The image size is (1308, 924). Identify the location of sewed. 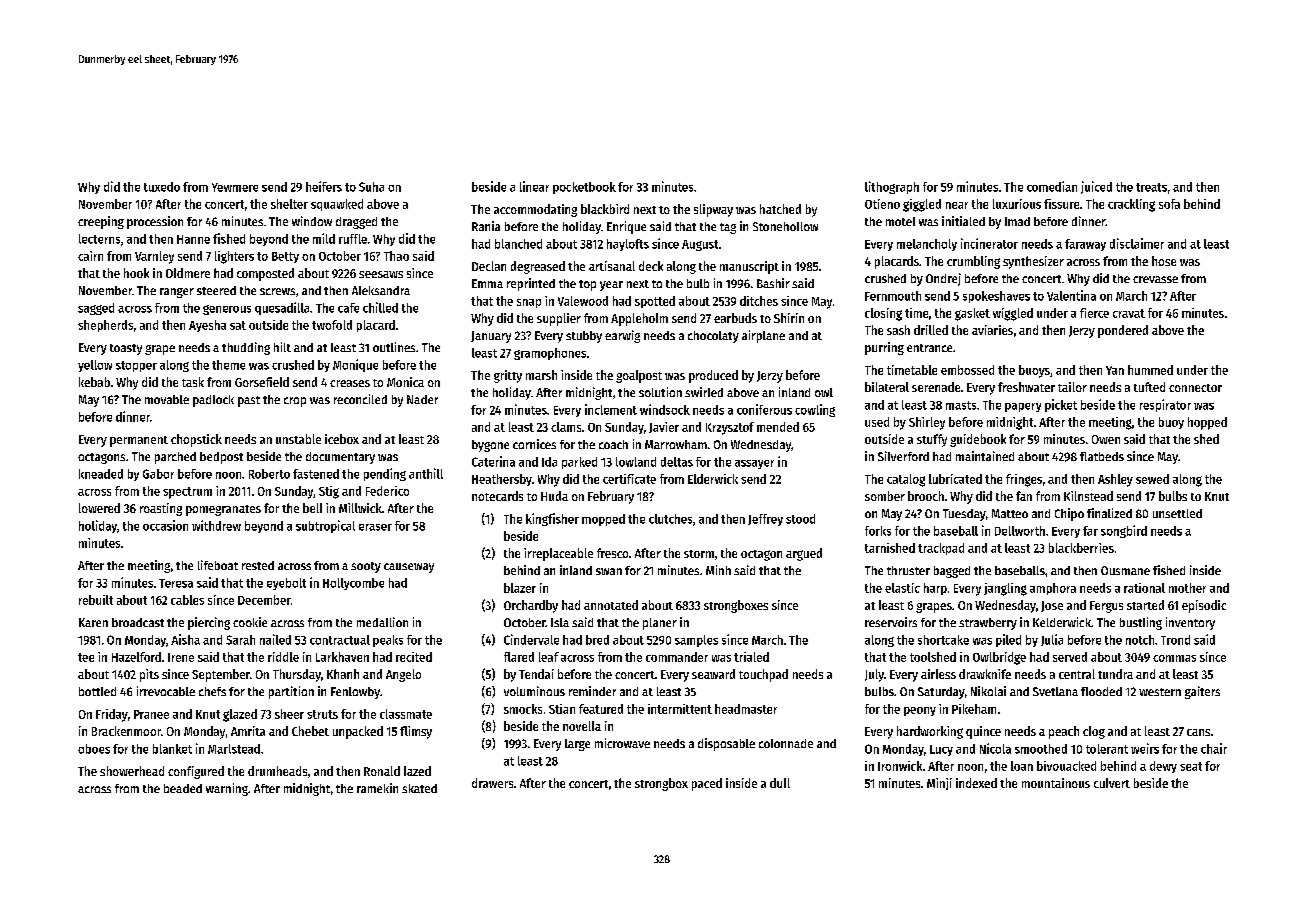
(1152, 479).
